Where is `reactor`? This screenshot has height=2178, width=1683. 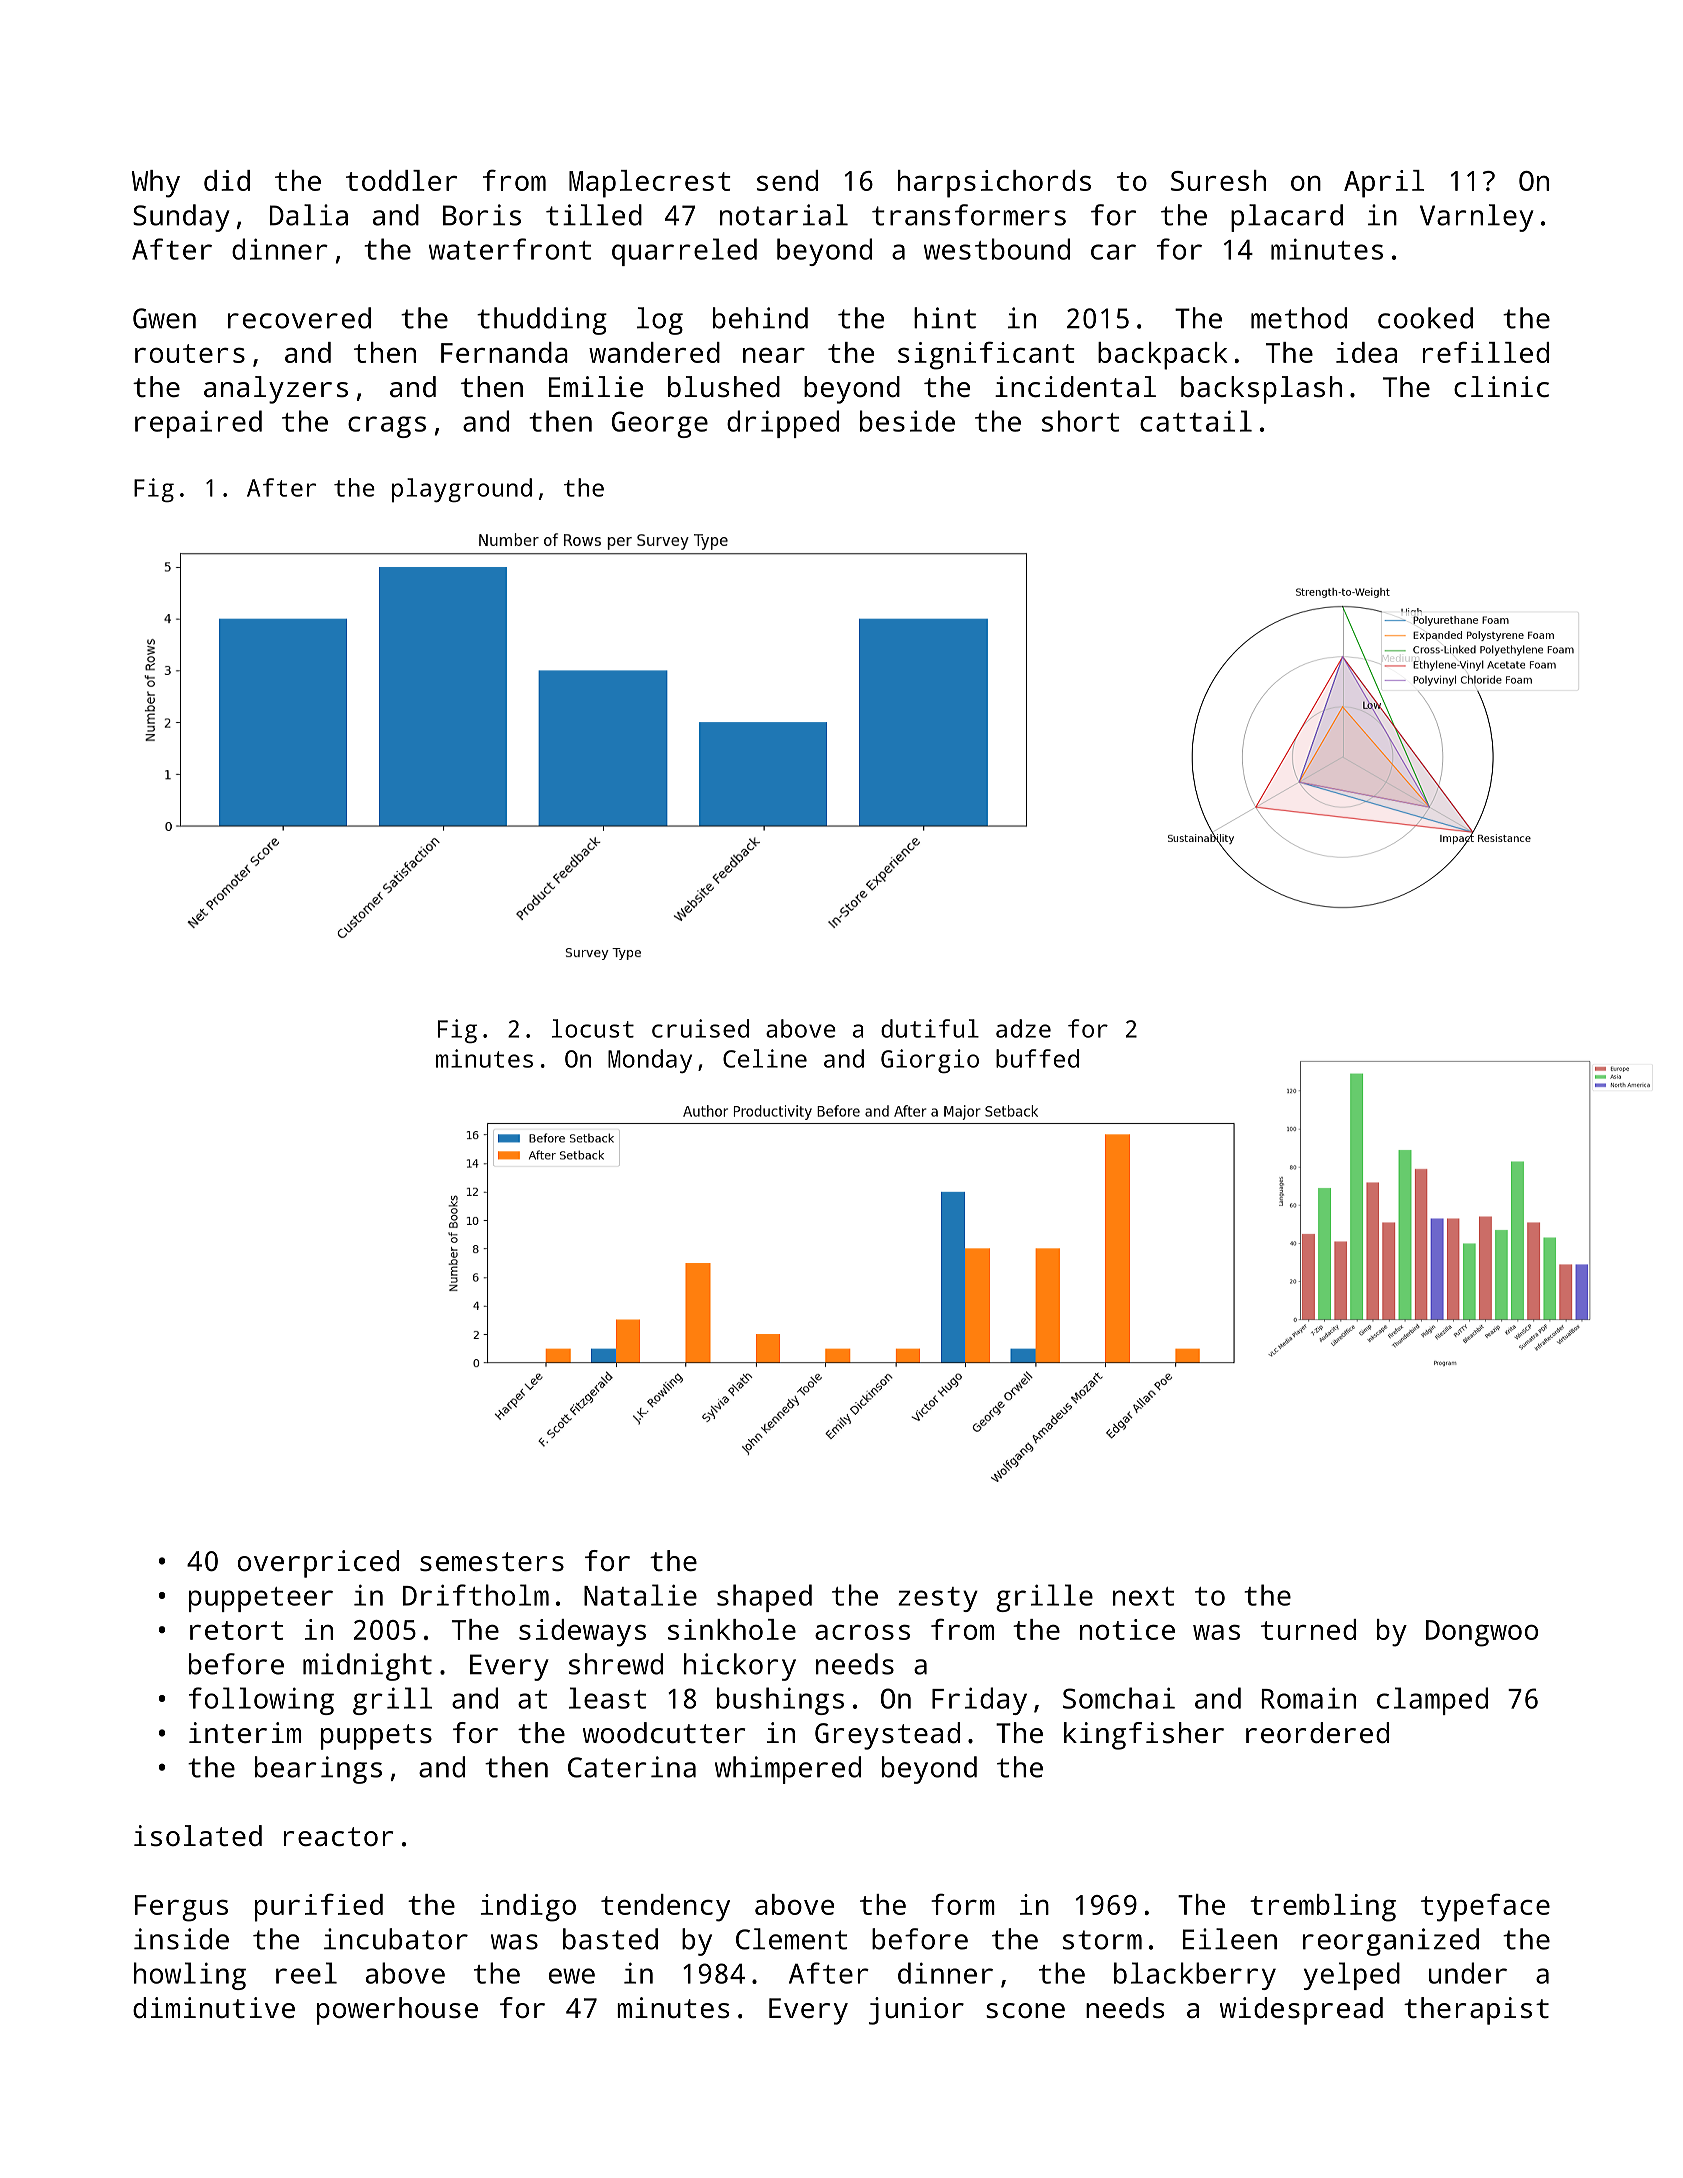
reactor is located at coordinates (338, 1837).
